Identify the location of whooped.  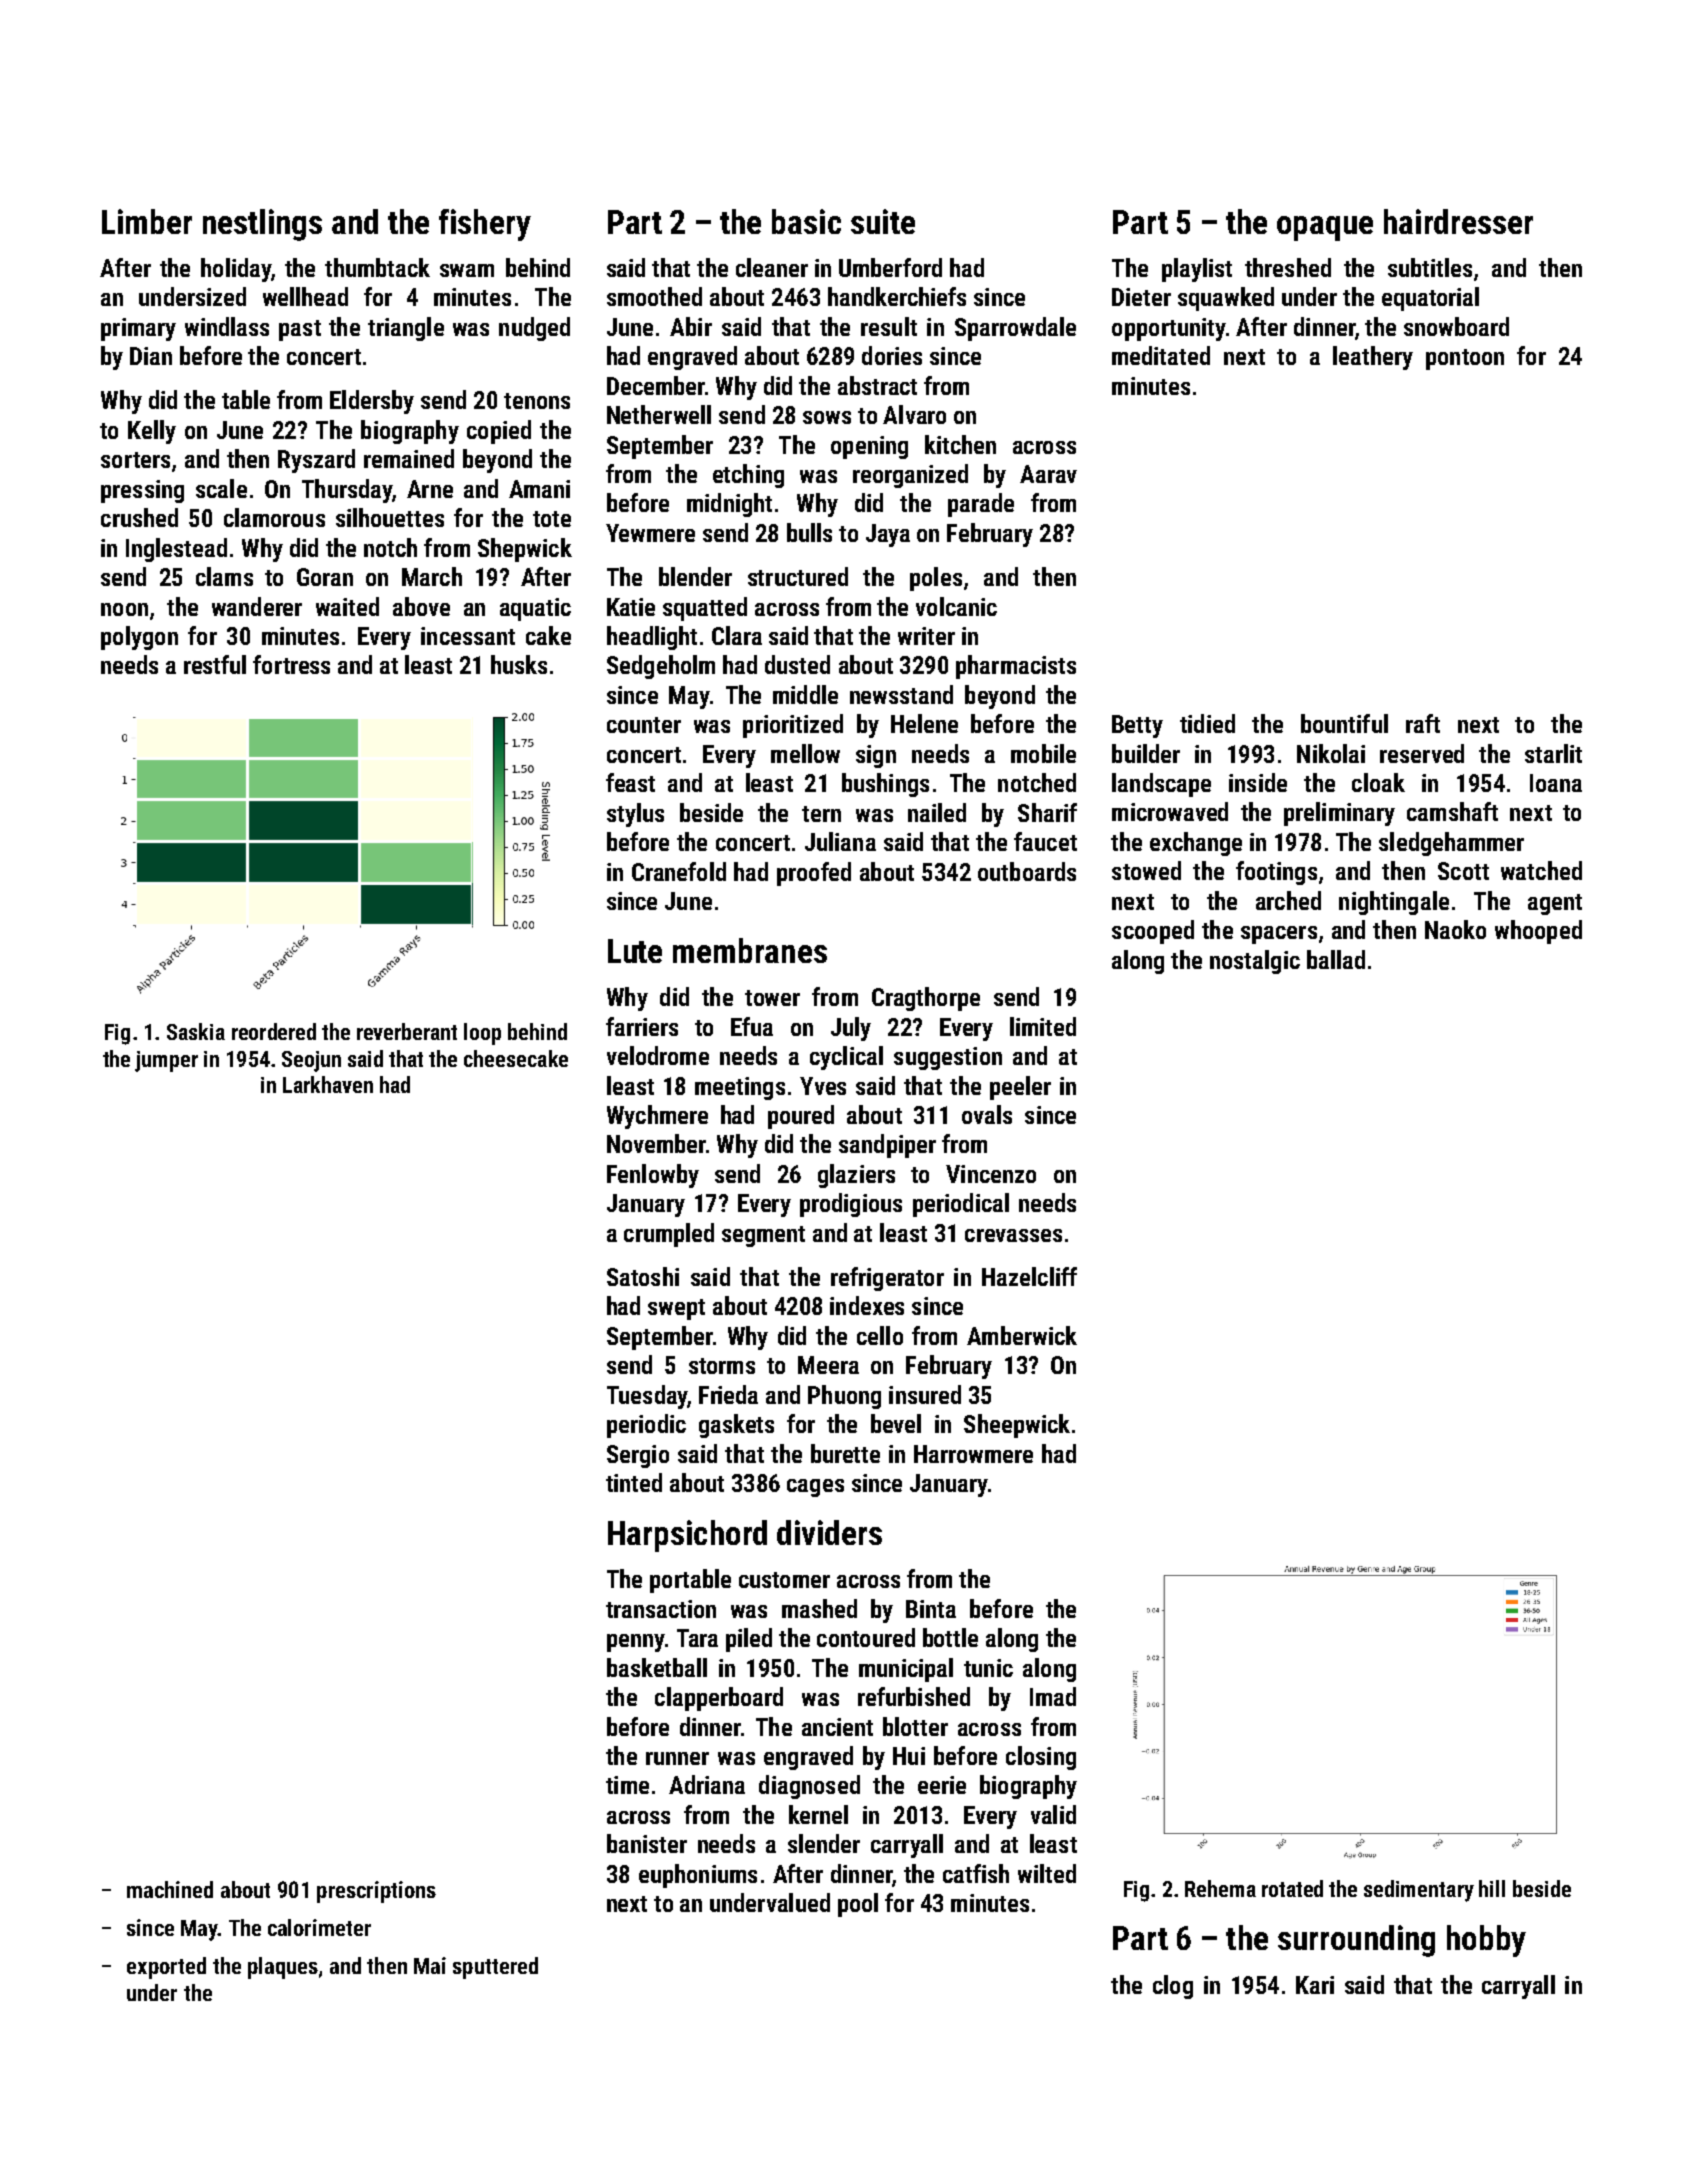
(1538, 932).
